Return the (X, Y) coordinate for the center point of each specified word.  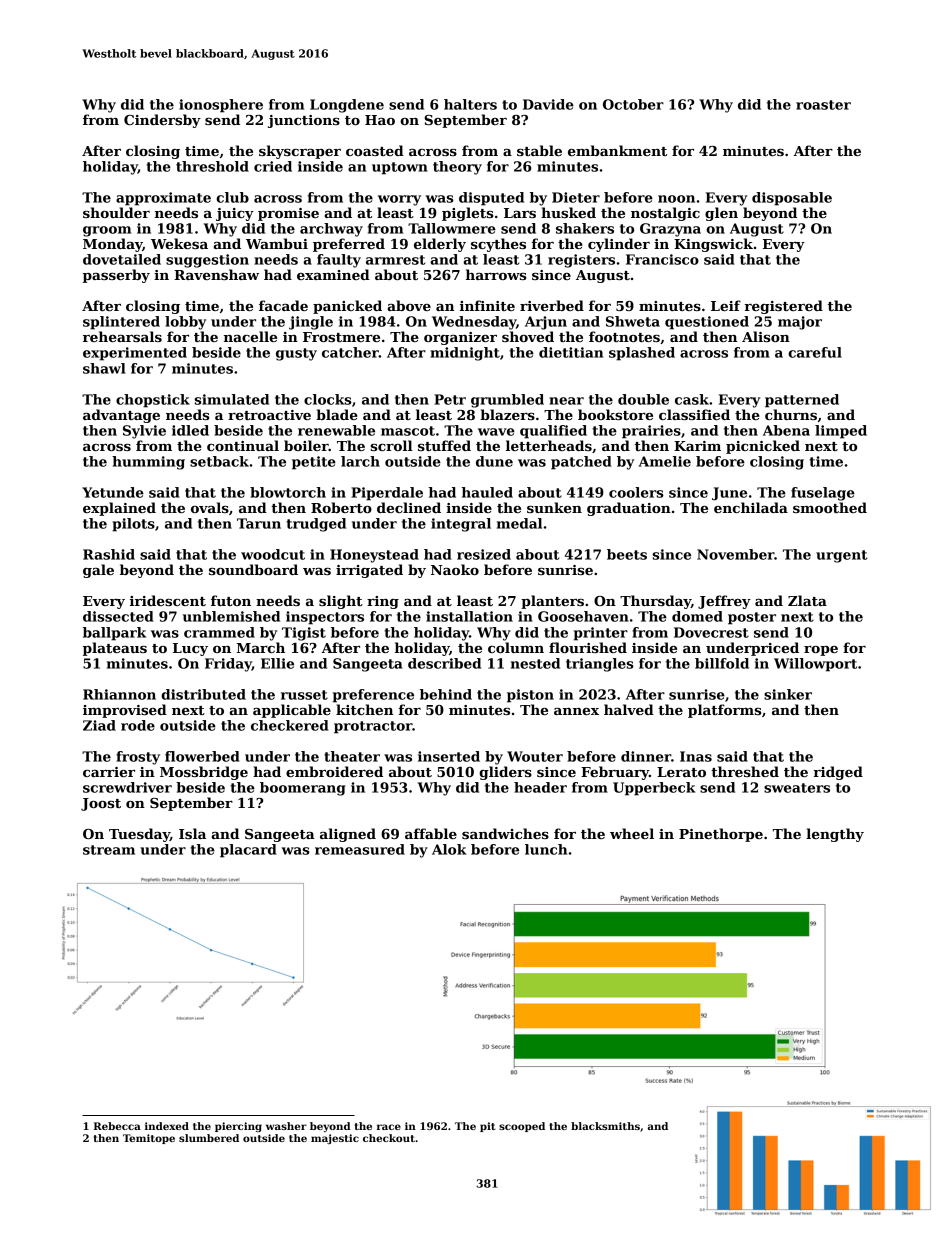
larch (360, 461)
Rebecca (117, 1126)
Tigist (304, 634)
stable (539, 150)
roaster (823, 105)
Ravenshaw (216, 274)
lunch (546, 849)
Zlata (807, 600)
